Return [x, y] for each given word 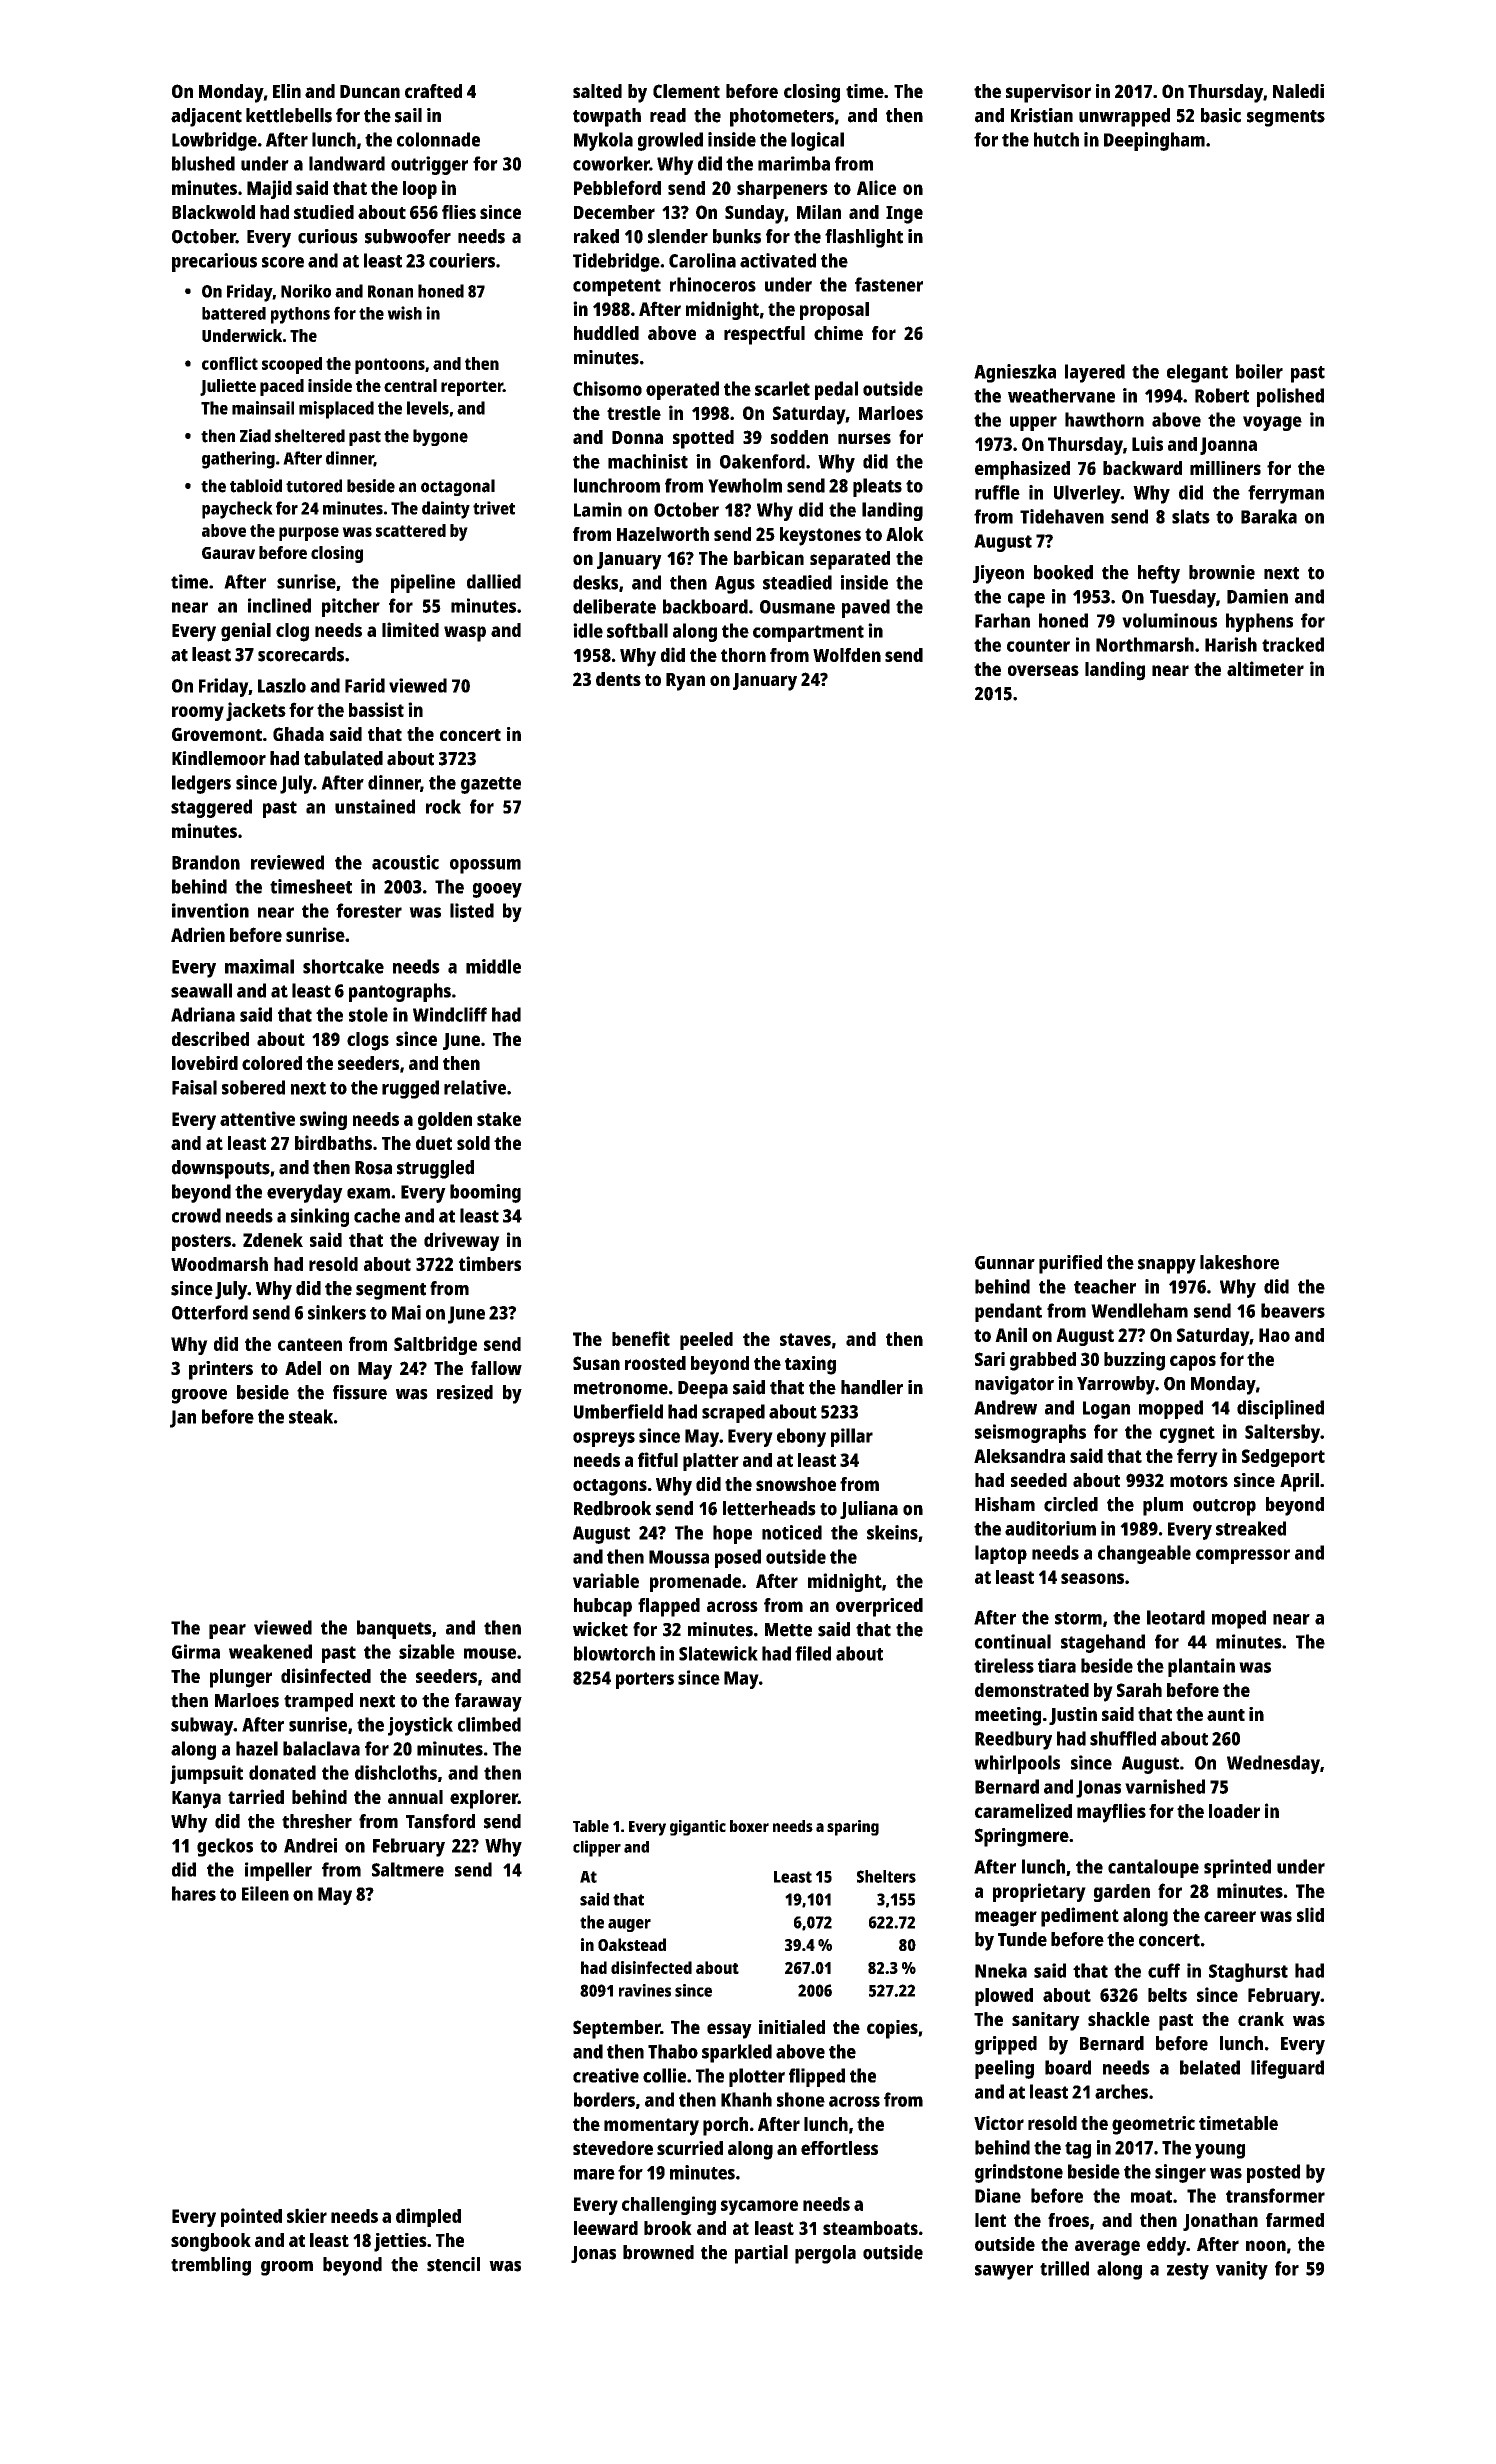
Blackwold [213, 212]
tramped [318, 1702]
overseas [1043, 670]
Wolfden [847, 655]
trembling [211, 2266]
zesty [1188, 2271]
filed [813, 1653]
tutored [314, 486]
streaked [1251, 1528]
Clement [686, 91]
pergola [825, 2254]
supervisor [1048, 93]
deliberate [614, 606]
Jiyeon [998, 574]
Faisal [194, 1087]
